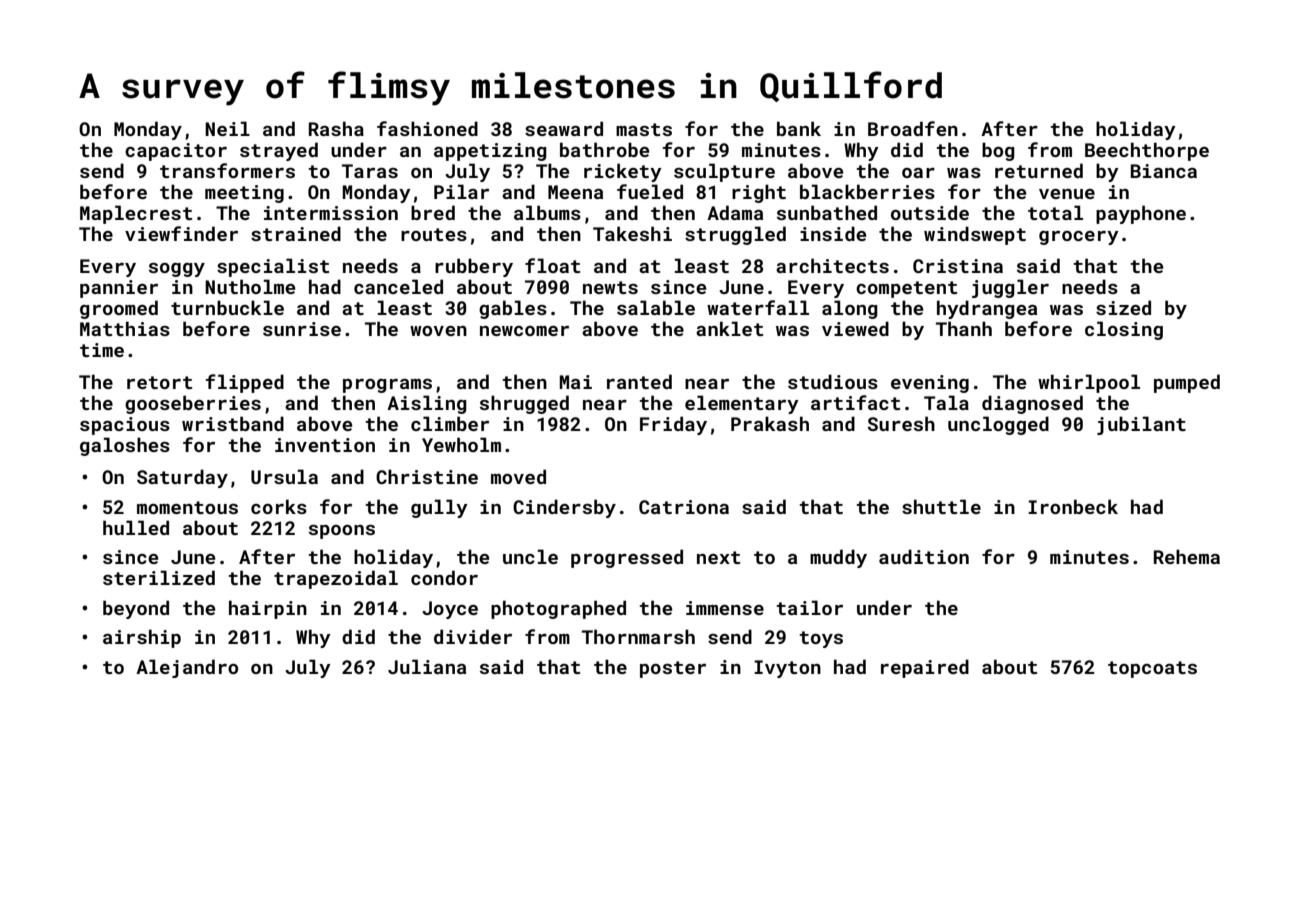  I want to click on oar, so click(918, 173).
